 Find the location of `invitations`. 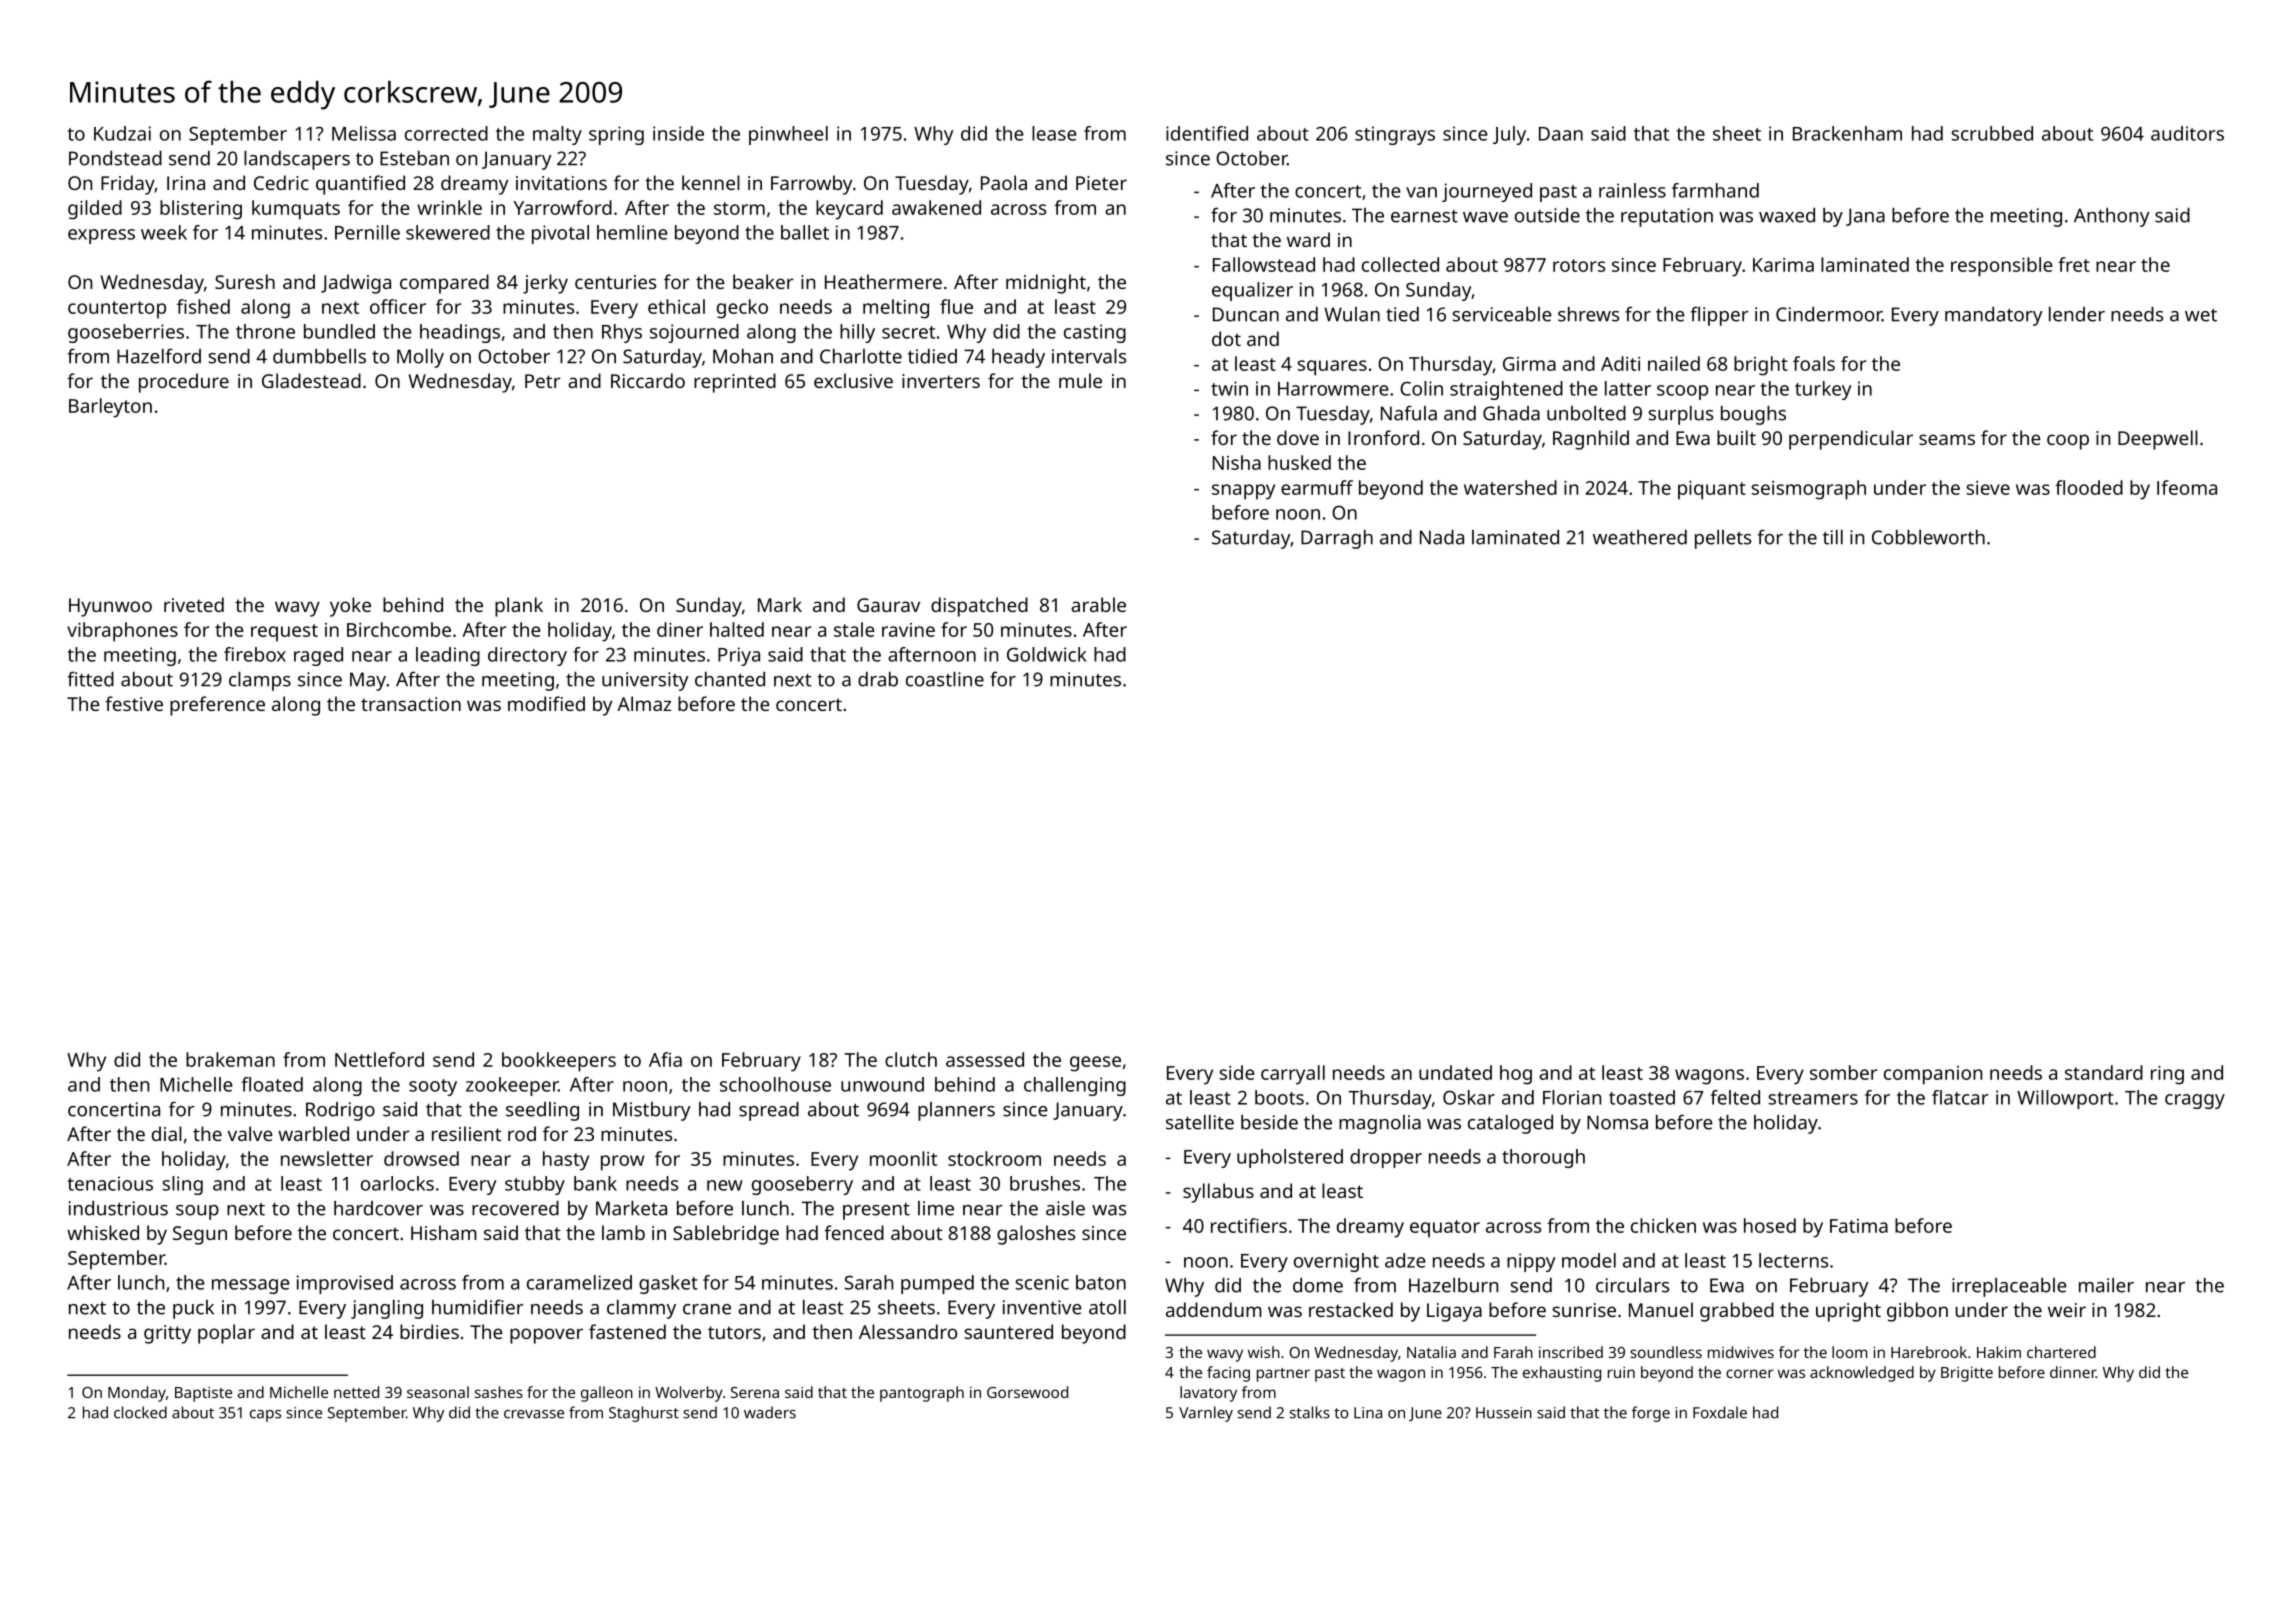

invitations is located at coordinates (561, 183).
